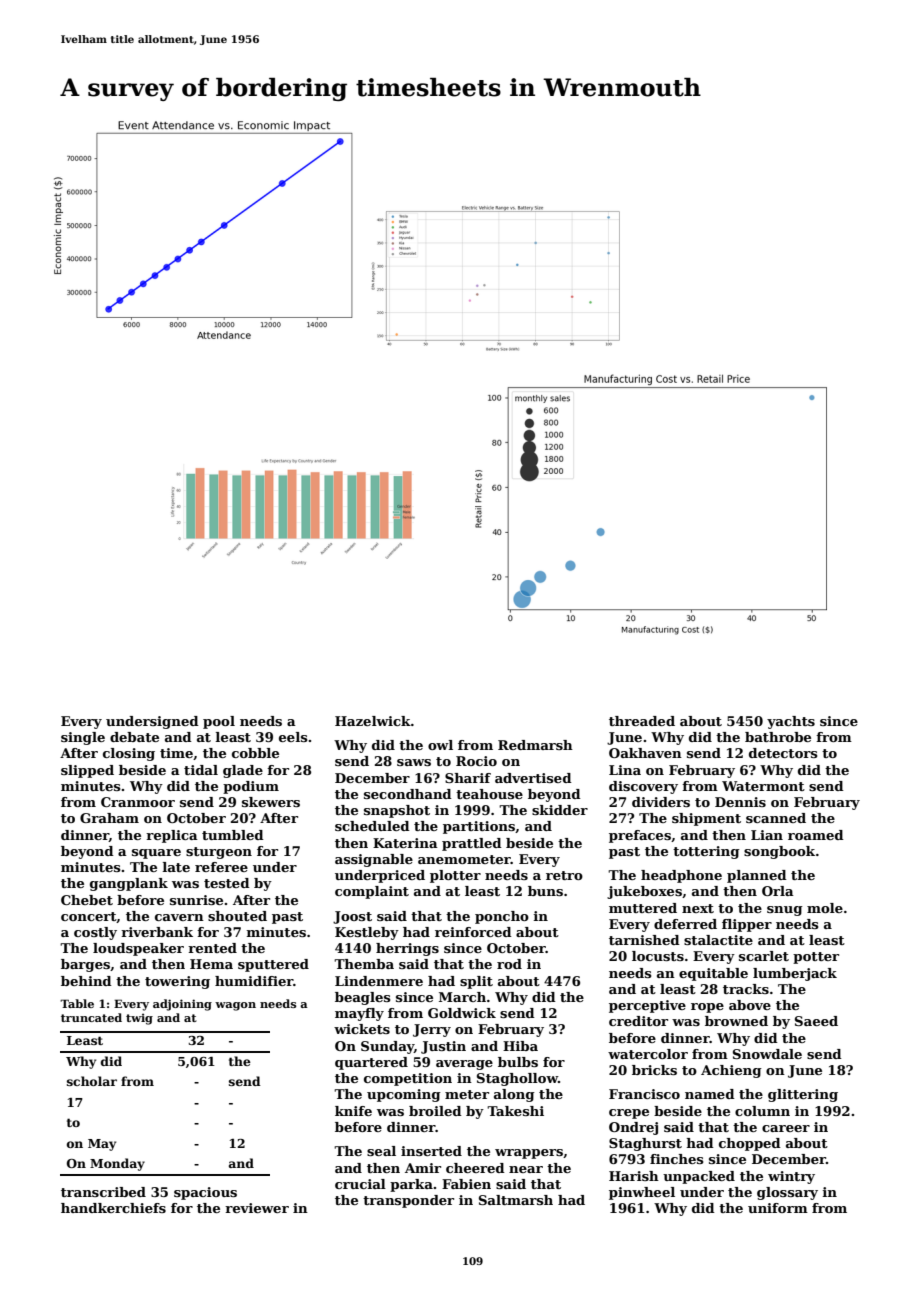 The height and width of the page is (1308, 924). Describe the element at coordinates (803, 1095) in the page. I see `glittering` at that location.
